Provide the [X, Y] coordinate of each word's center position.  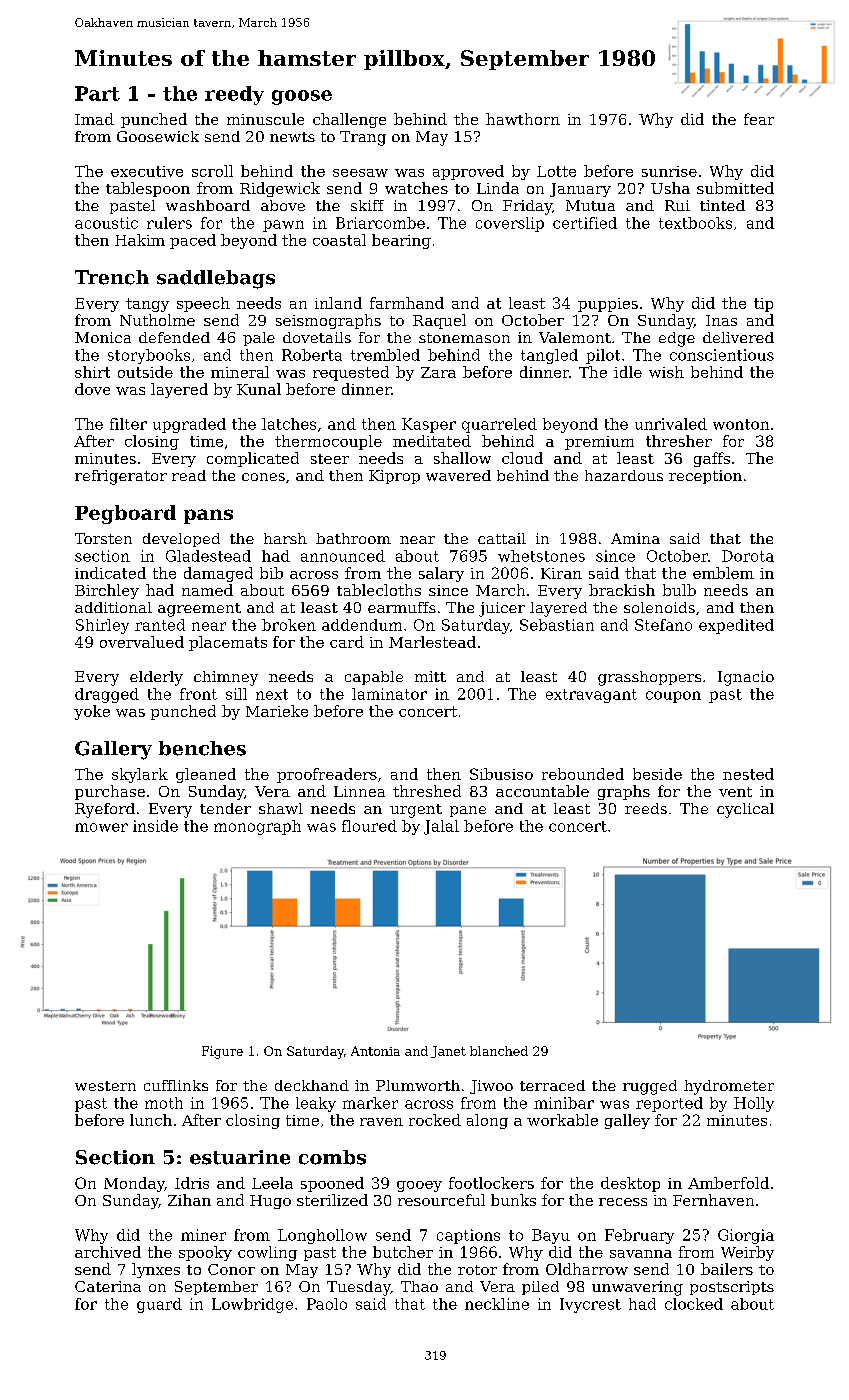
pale [259, 339]
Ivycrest [590, 1305]
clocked [694, 1304]
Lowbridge [252, 1305]
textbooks [695, 223]
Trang [363, 138]
